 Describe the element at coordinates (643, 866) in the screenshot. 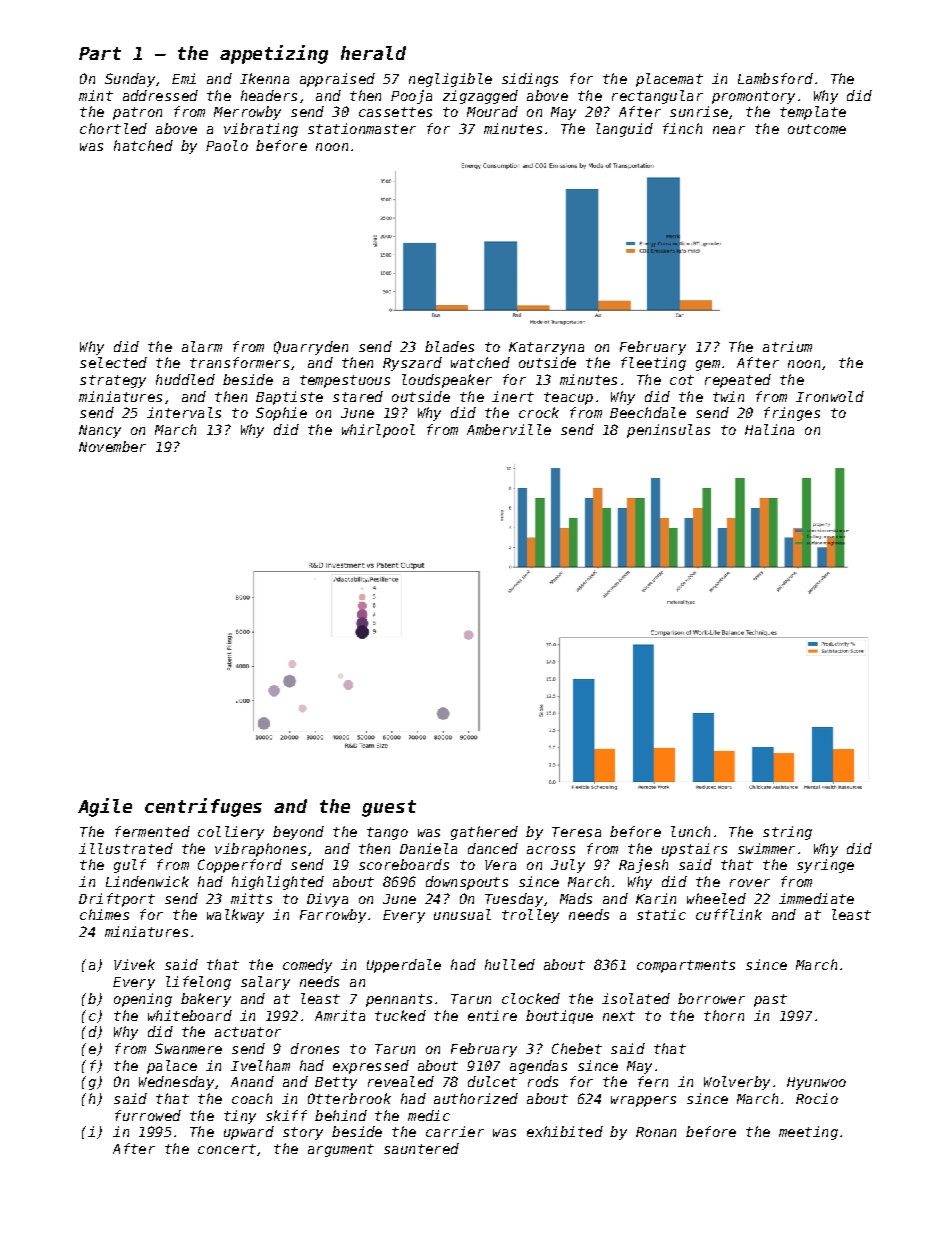

I see `Rajesh` at that location.
